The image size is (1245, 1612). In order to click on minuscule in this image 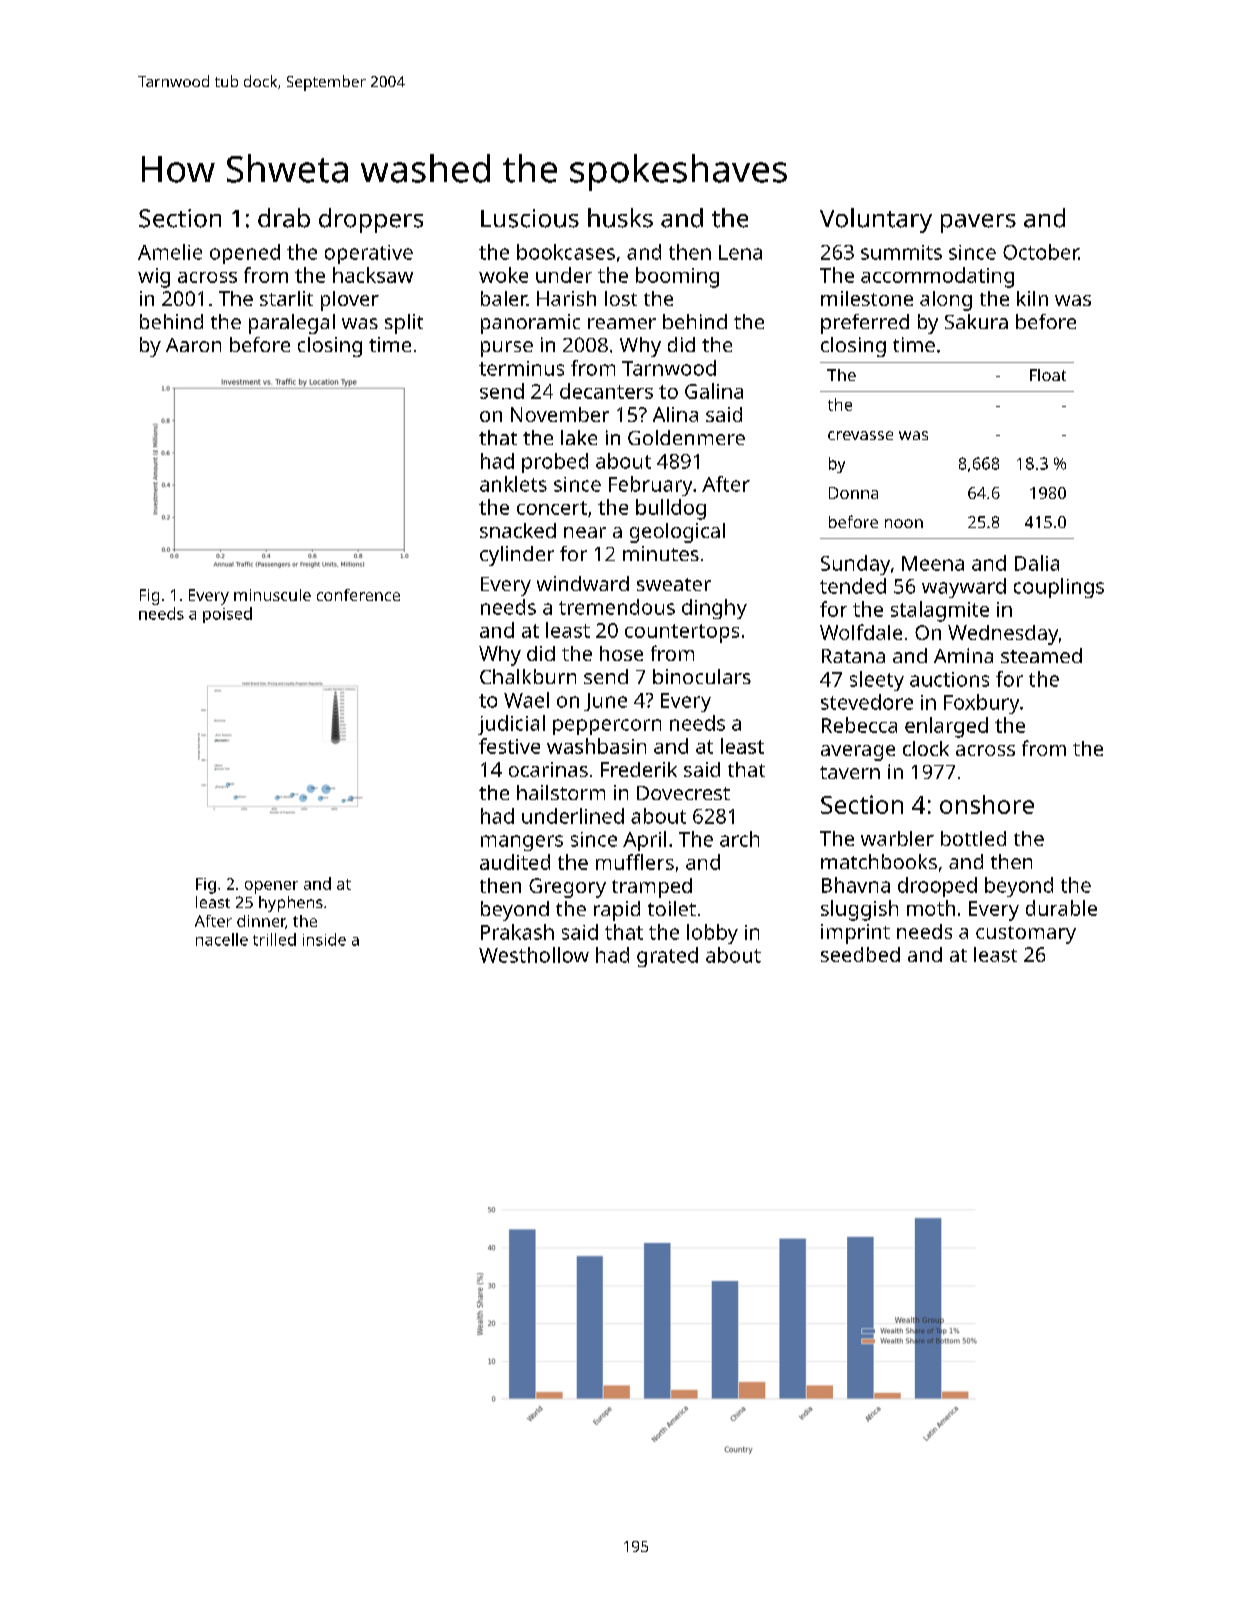, I will do `click(272, 595)`.
